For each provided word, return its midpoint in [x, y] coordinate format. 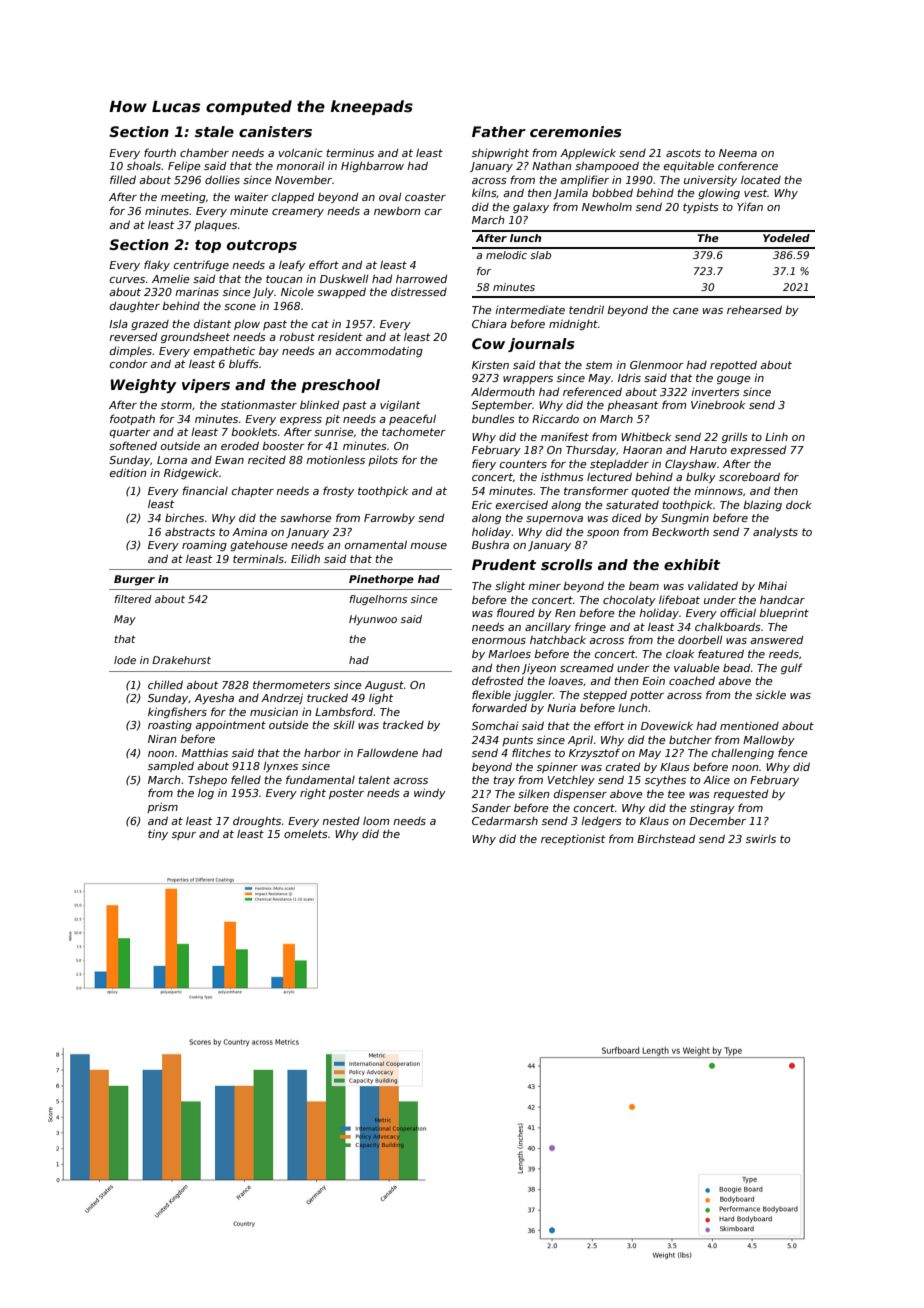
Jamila [570, 194]
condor [129, 363]
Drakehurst [181, 660]
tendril [586, 309]
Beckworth [680, 532]
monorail [300, 166]
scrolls [567, 564]
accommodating [379, 351]
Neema [738, 153]
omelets [306, 833]
